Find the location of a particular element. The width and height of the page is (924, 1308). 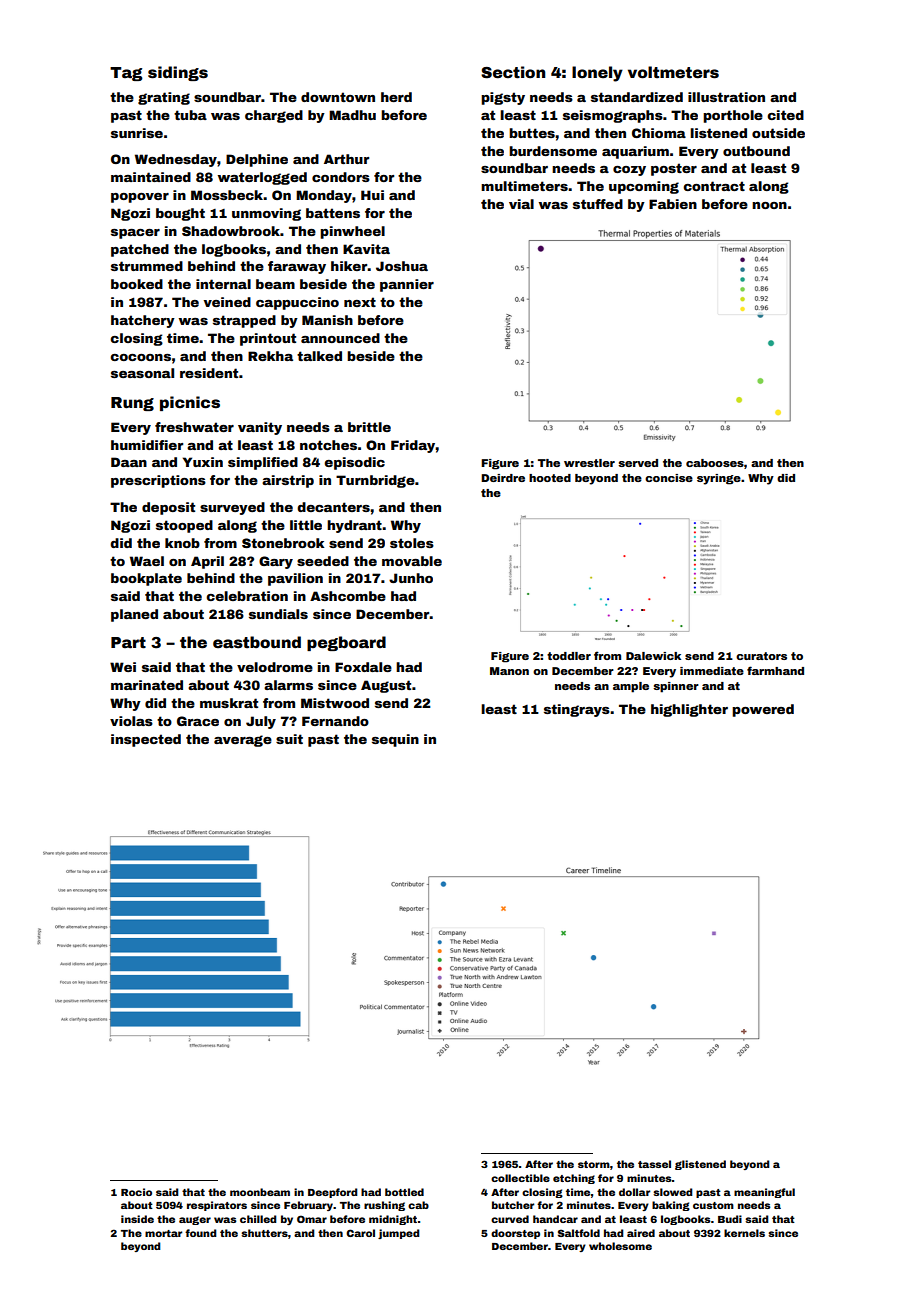

served is located at coordinates (638, 463).
